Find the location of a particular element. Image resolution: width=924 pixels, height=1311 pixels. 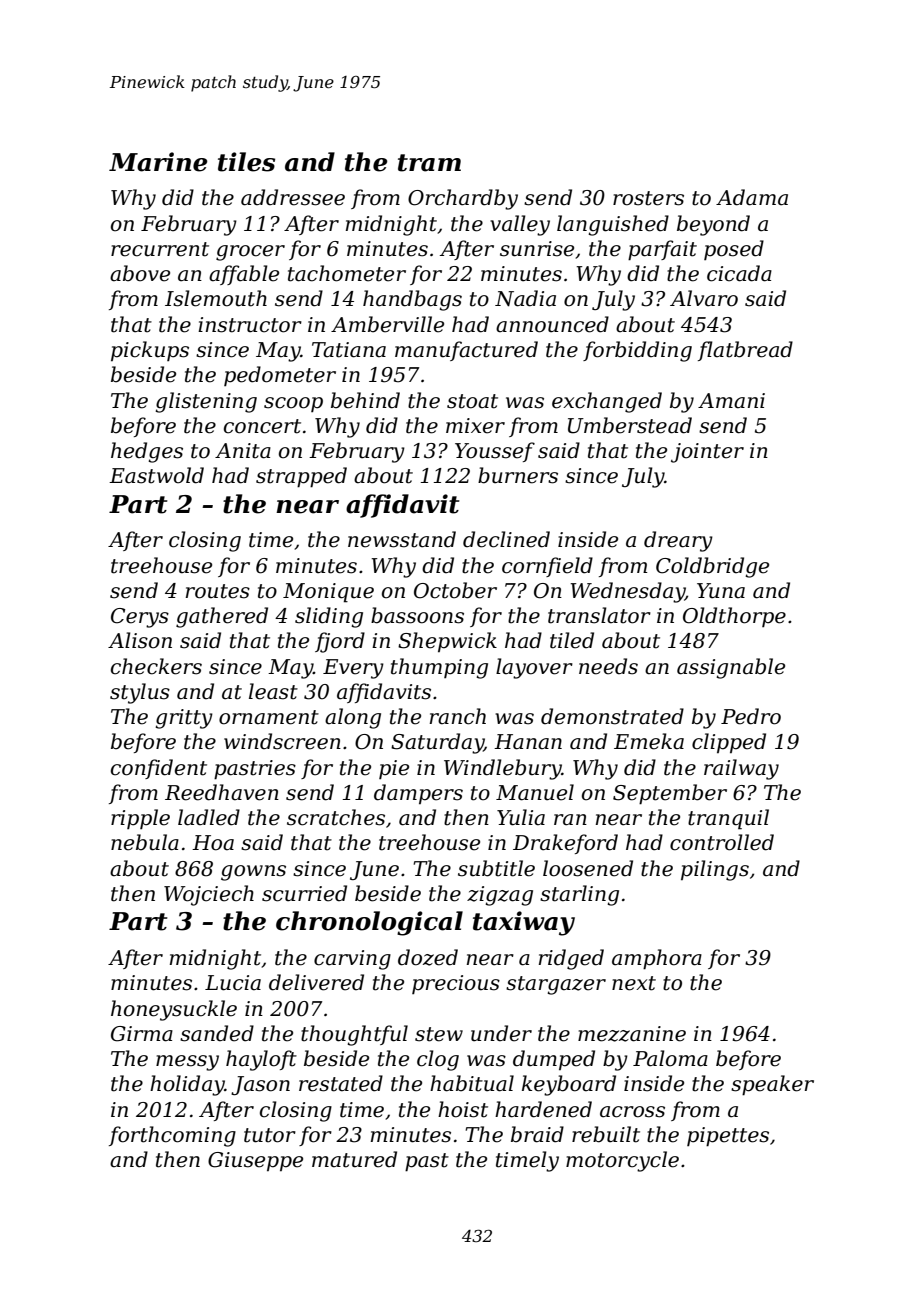

zigzag is located at coordinates (500, 896).
